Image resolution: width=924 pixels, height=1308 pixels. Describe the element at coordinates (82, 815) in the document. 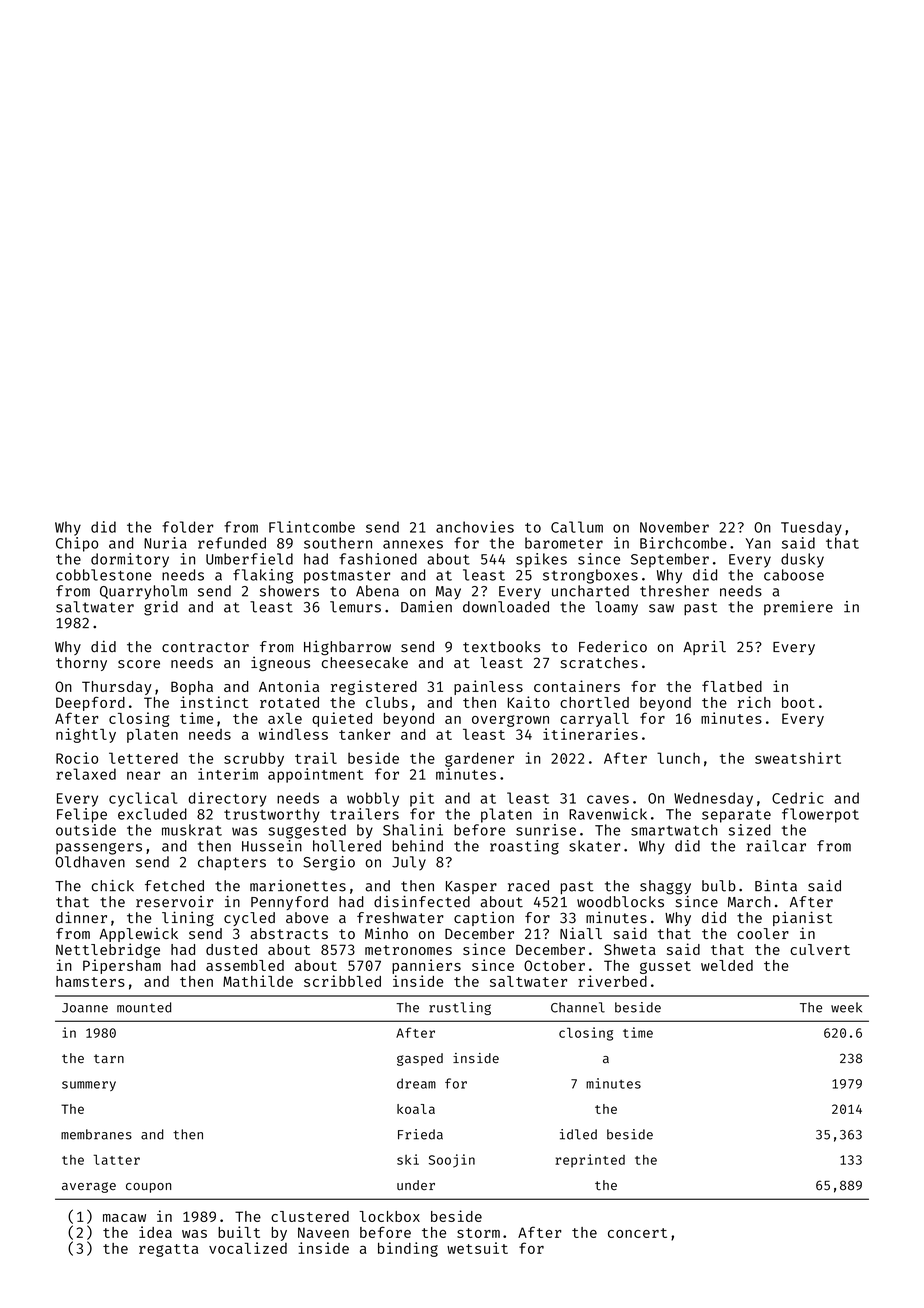

I see `Felipe` at that location.
